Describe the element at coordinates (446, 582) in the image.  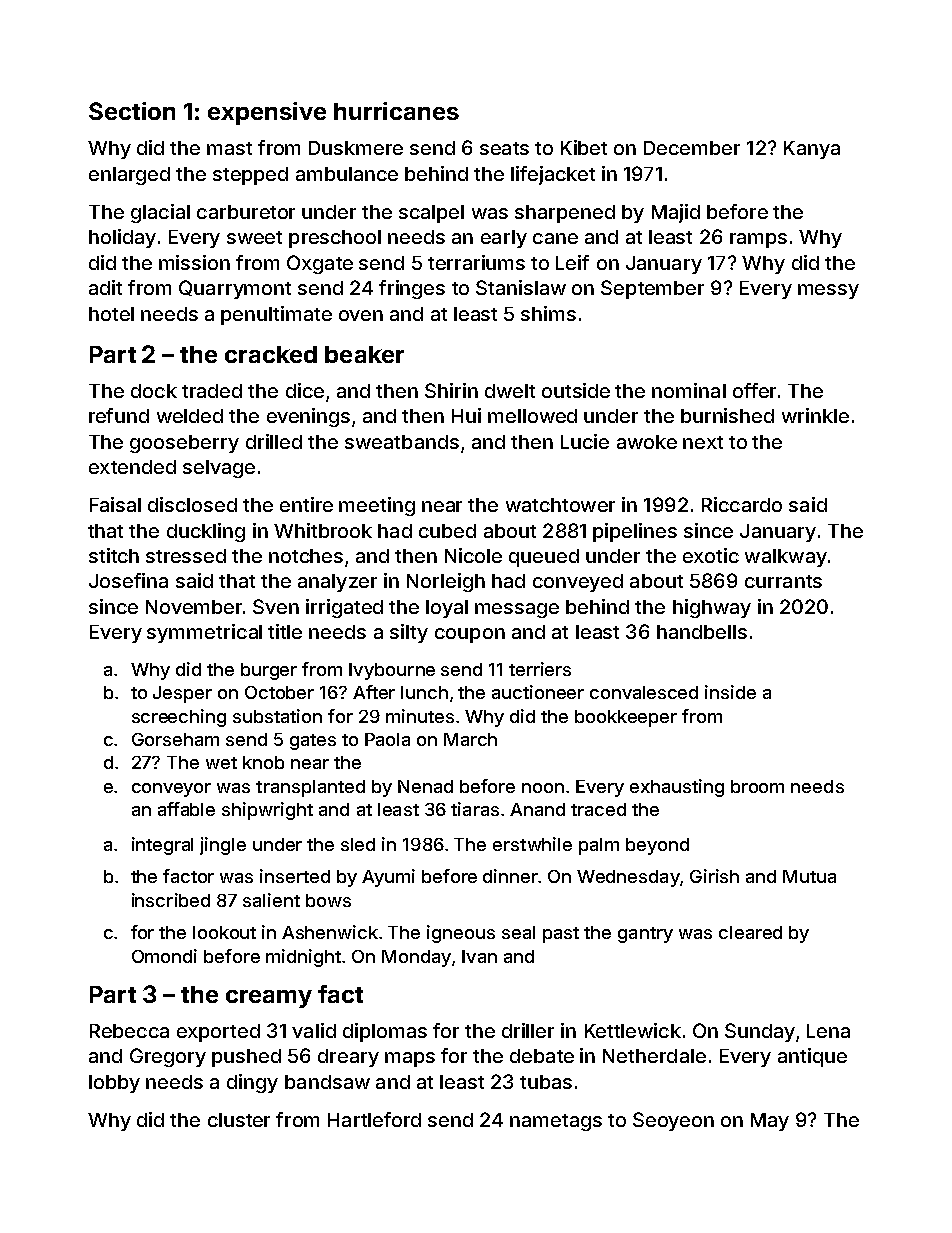
I see `Norleigh` at that location.
